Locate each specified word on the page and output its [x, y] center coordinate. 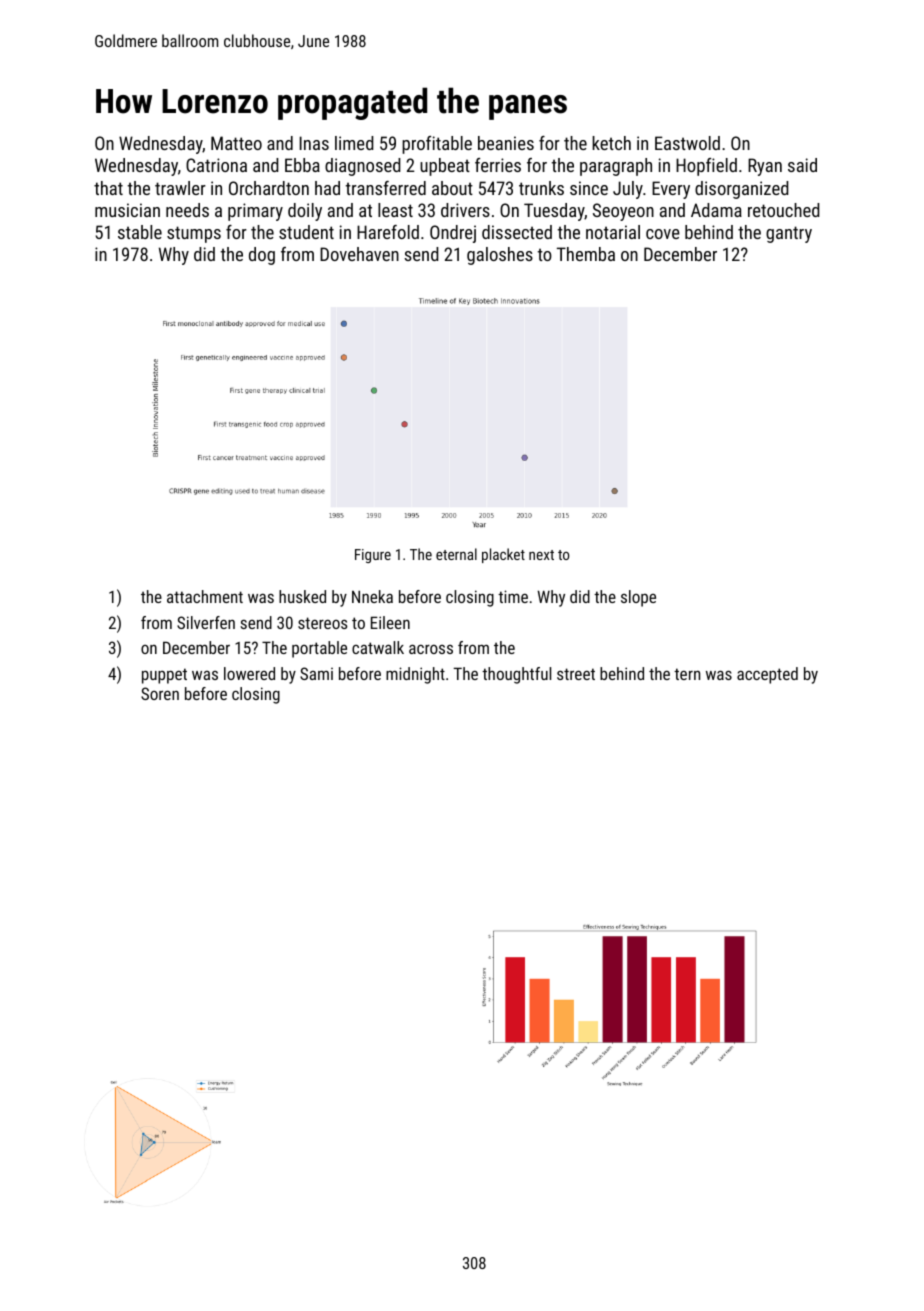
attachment [205, 596]
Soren [160, 693]
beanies [506, 143]
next [541, 555]
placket [503, 555]
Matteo [236, 143]
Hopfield [706, 167]
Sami [316, 673]
